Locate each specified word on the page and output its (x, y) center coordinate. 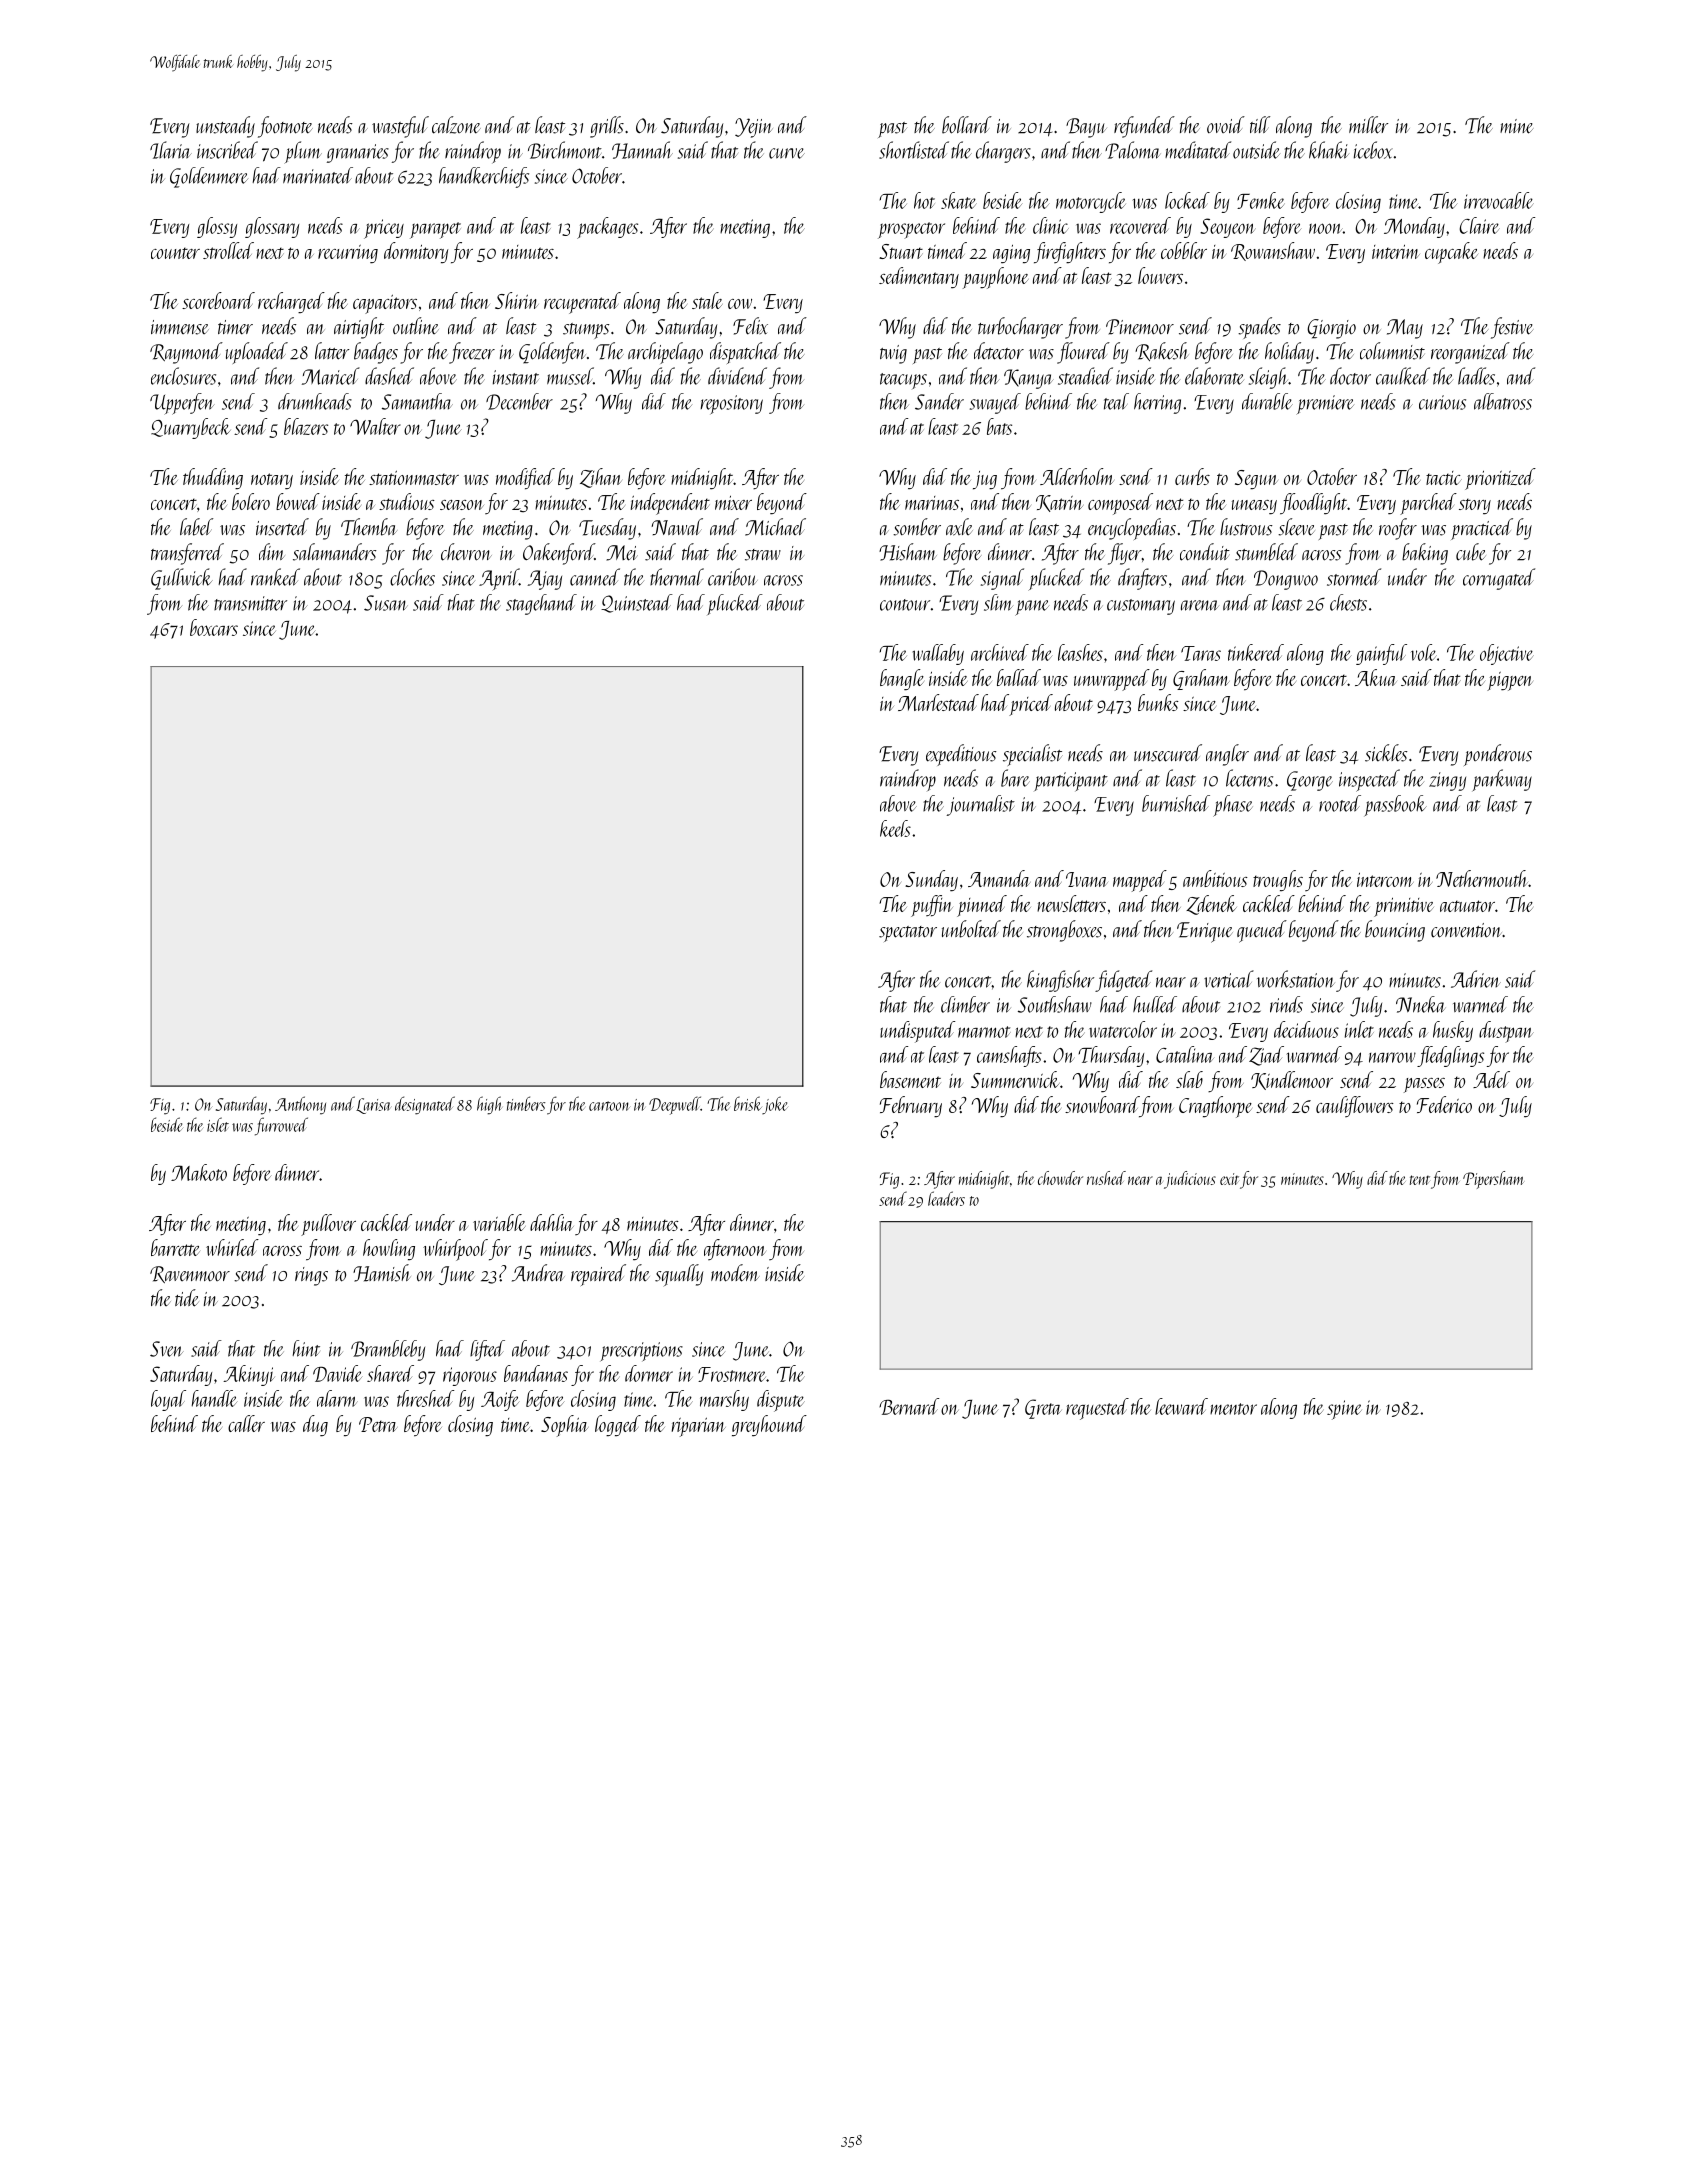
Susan (386, 603)
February (911, 1106)
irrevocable (1499, 200)
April (499, 579)
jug (985, 480)
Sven (167, 1349)
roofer (1398, 529)
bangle (902, 680)
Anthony (300, 1105)
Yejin (754, 128)
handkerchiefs (484, 177)
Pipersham (1493, 1180)
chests (1348, 602)
